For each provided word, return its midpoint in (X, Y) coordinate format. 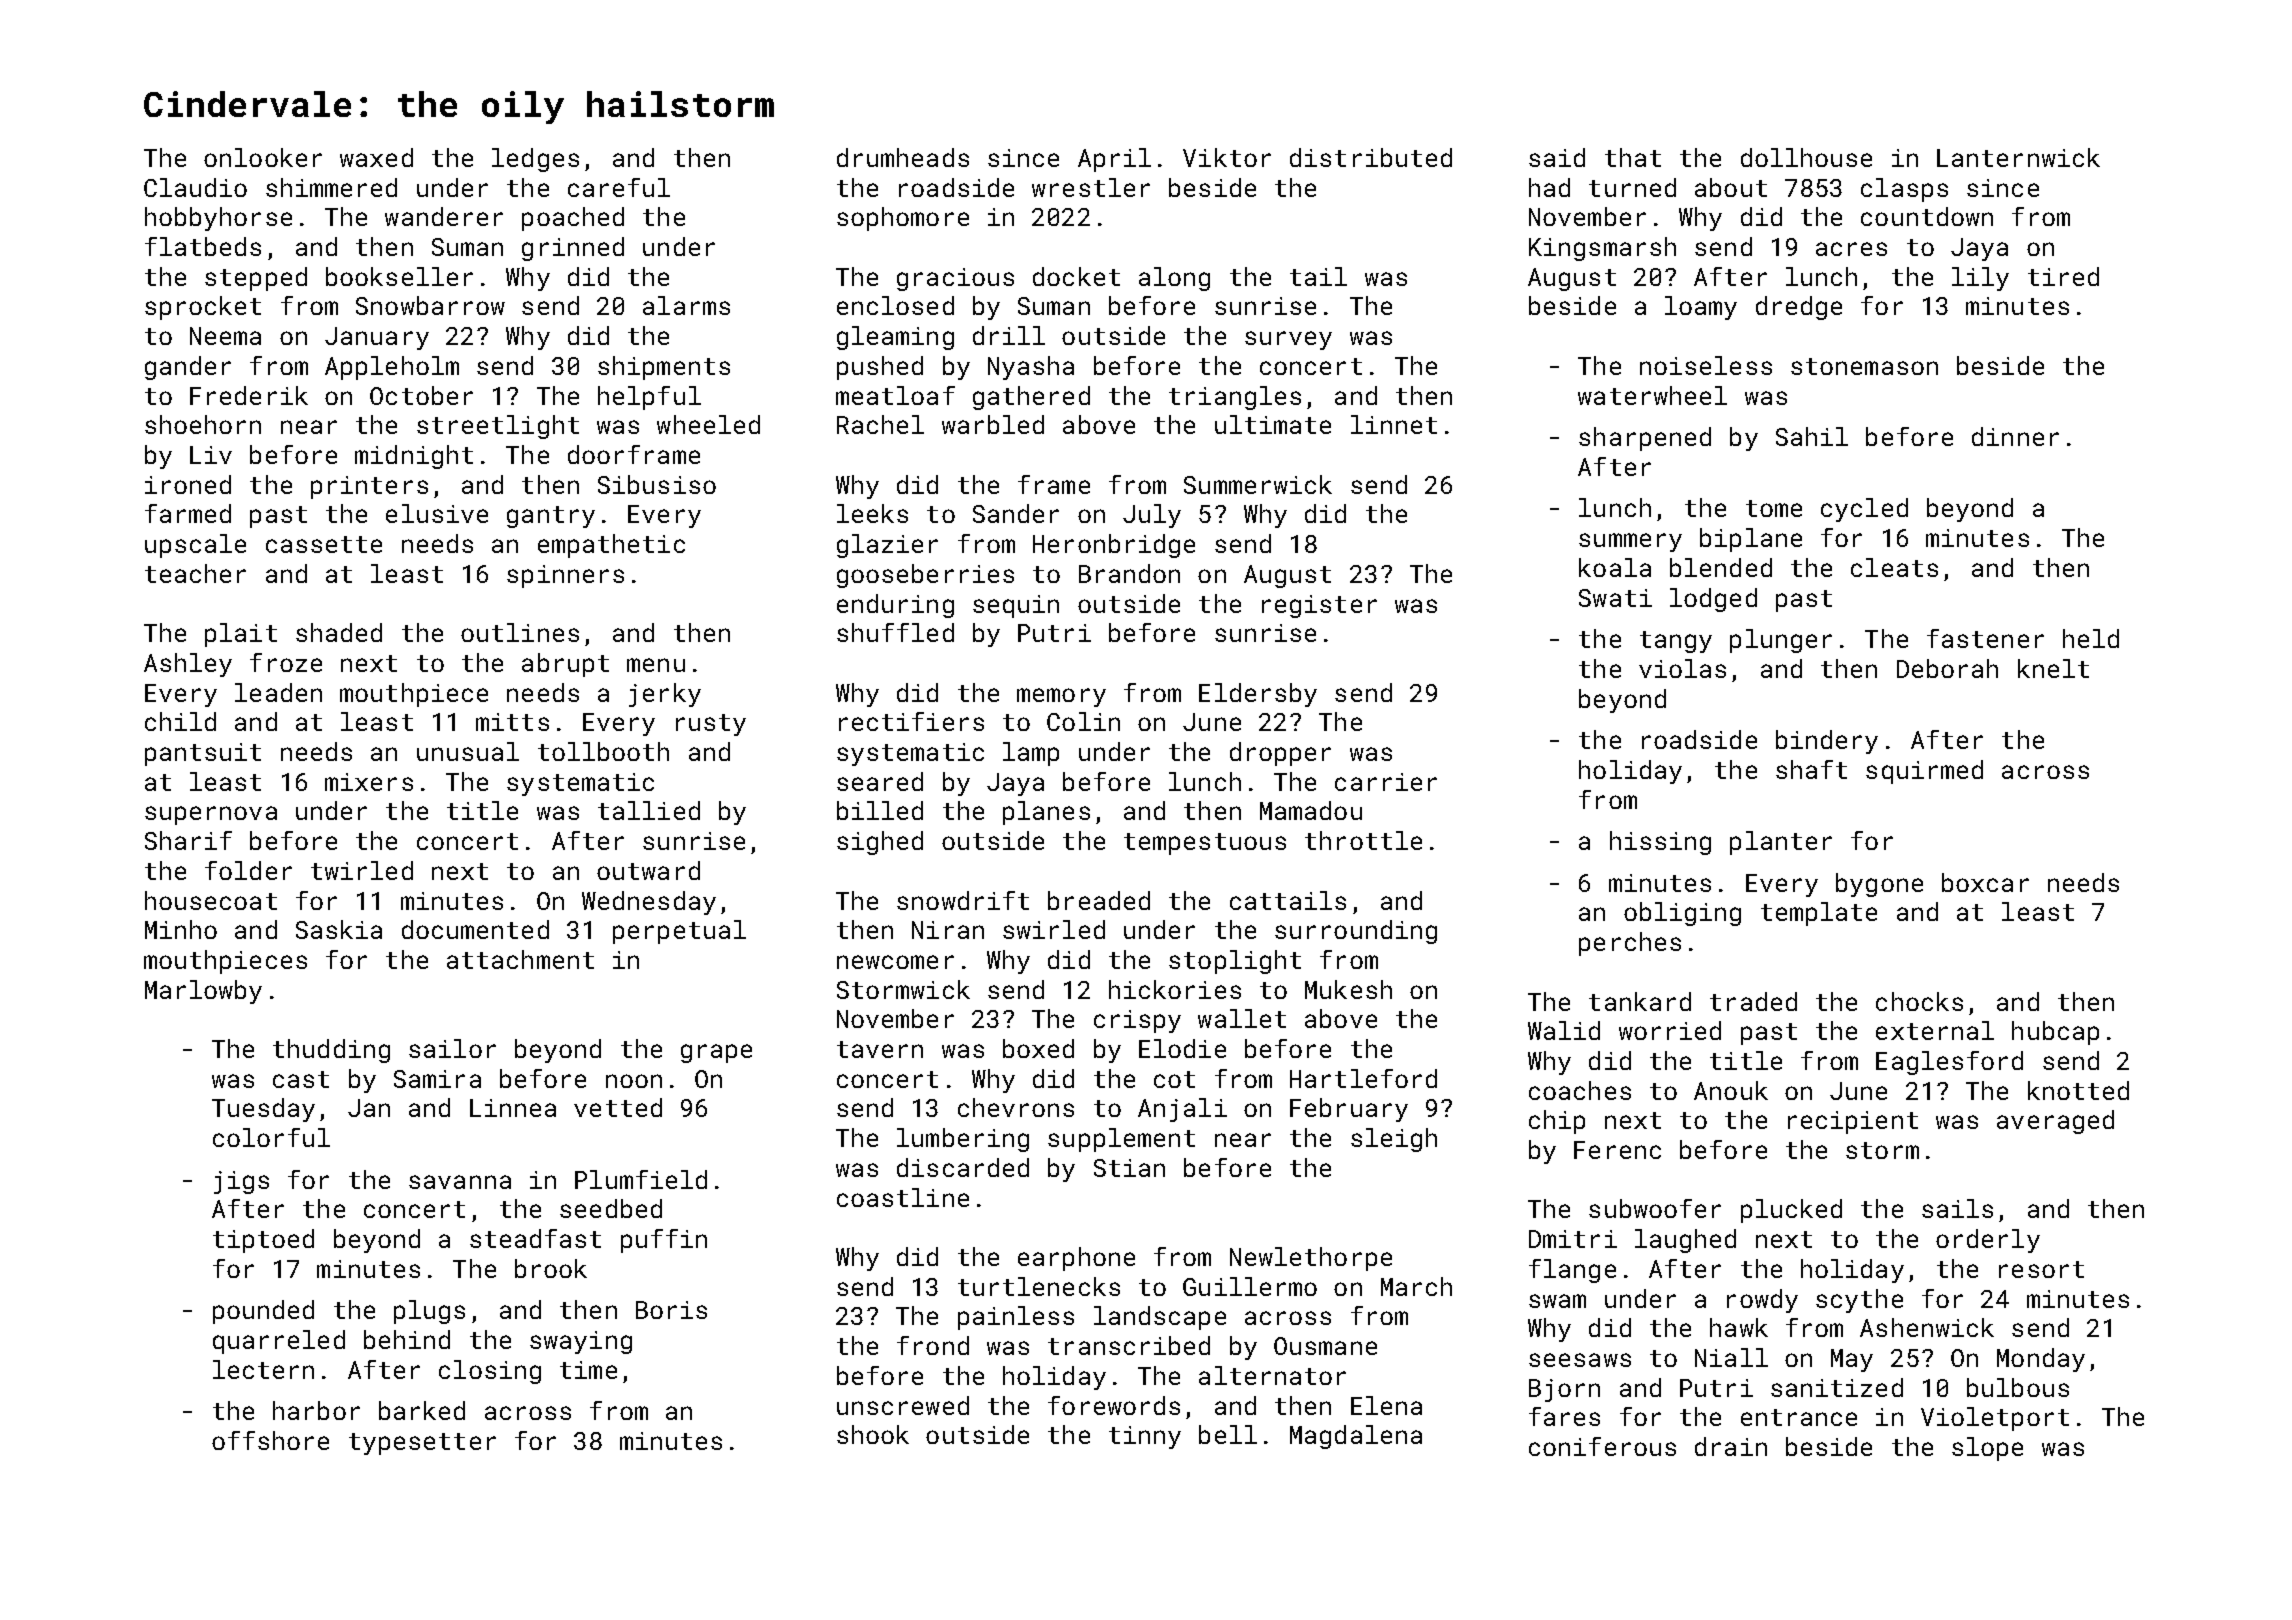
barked (422, 1410)
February (1349, 1110)
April (1114, 160)
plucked (1791, 1211)
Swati (1615, 598)
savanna (460, 1182)
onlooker (263, 157)
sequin (1016, 606)
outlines (520, 632)
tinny (1145, 1437)
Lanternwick (2018, 157)
